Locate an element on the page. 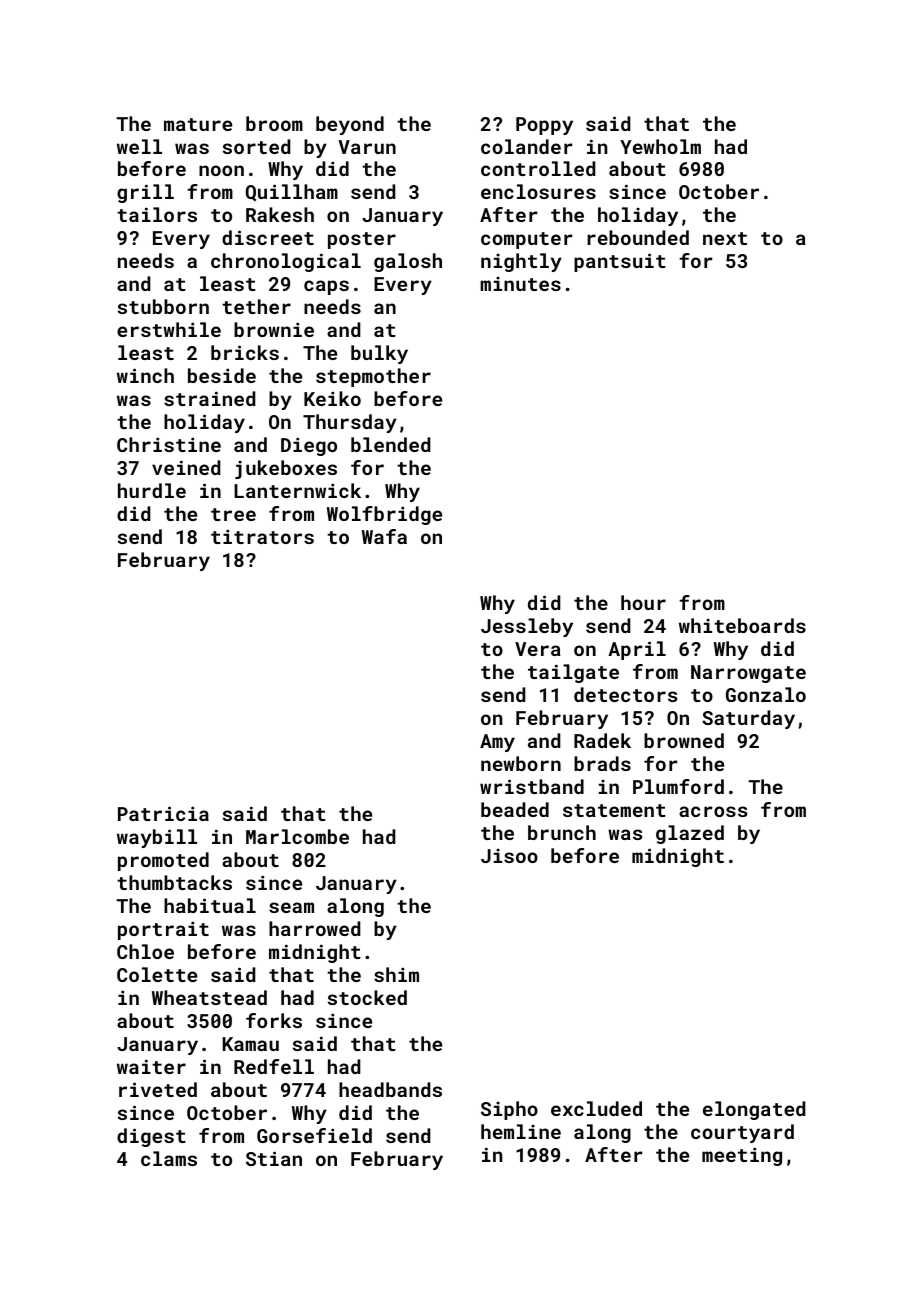 This page has height=1314, width=924. Varun is located at coordinates (367, 147).
